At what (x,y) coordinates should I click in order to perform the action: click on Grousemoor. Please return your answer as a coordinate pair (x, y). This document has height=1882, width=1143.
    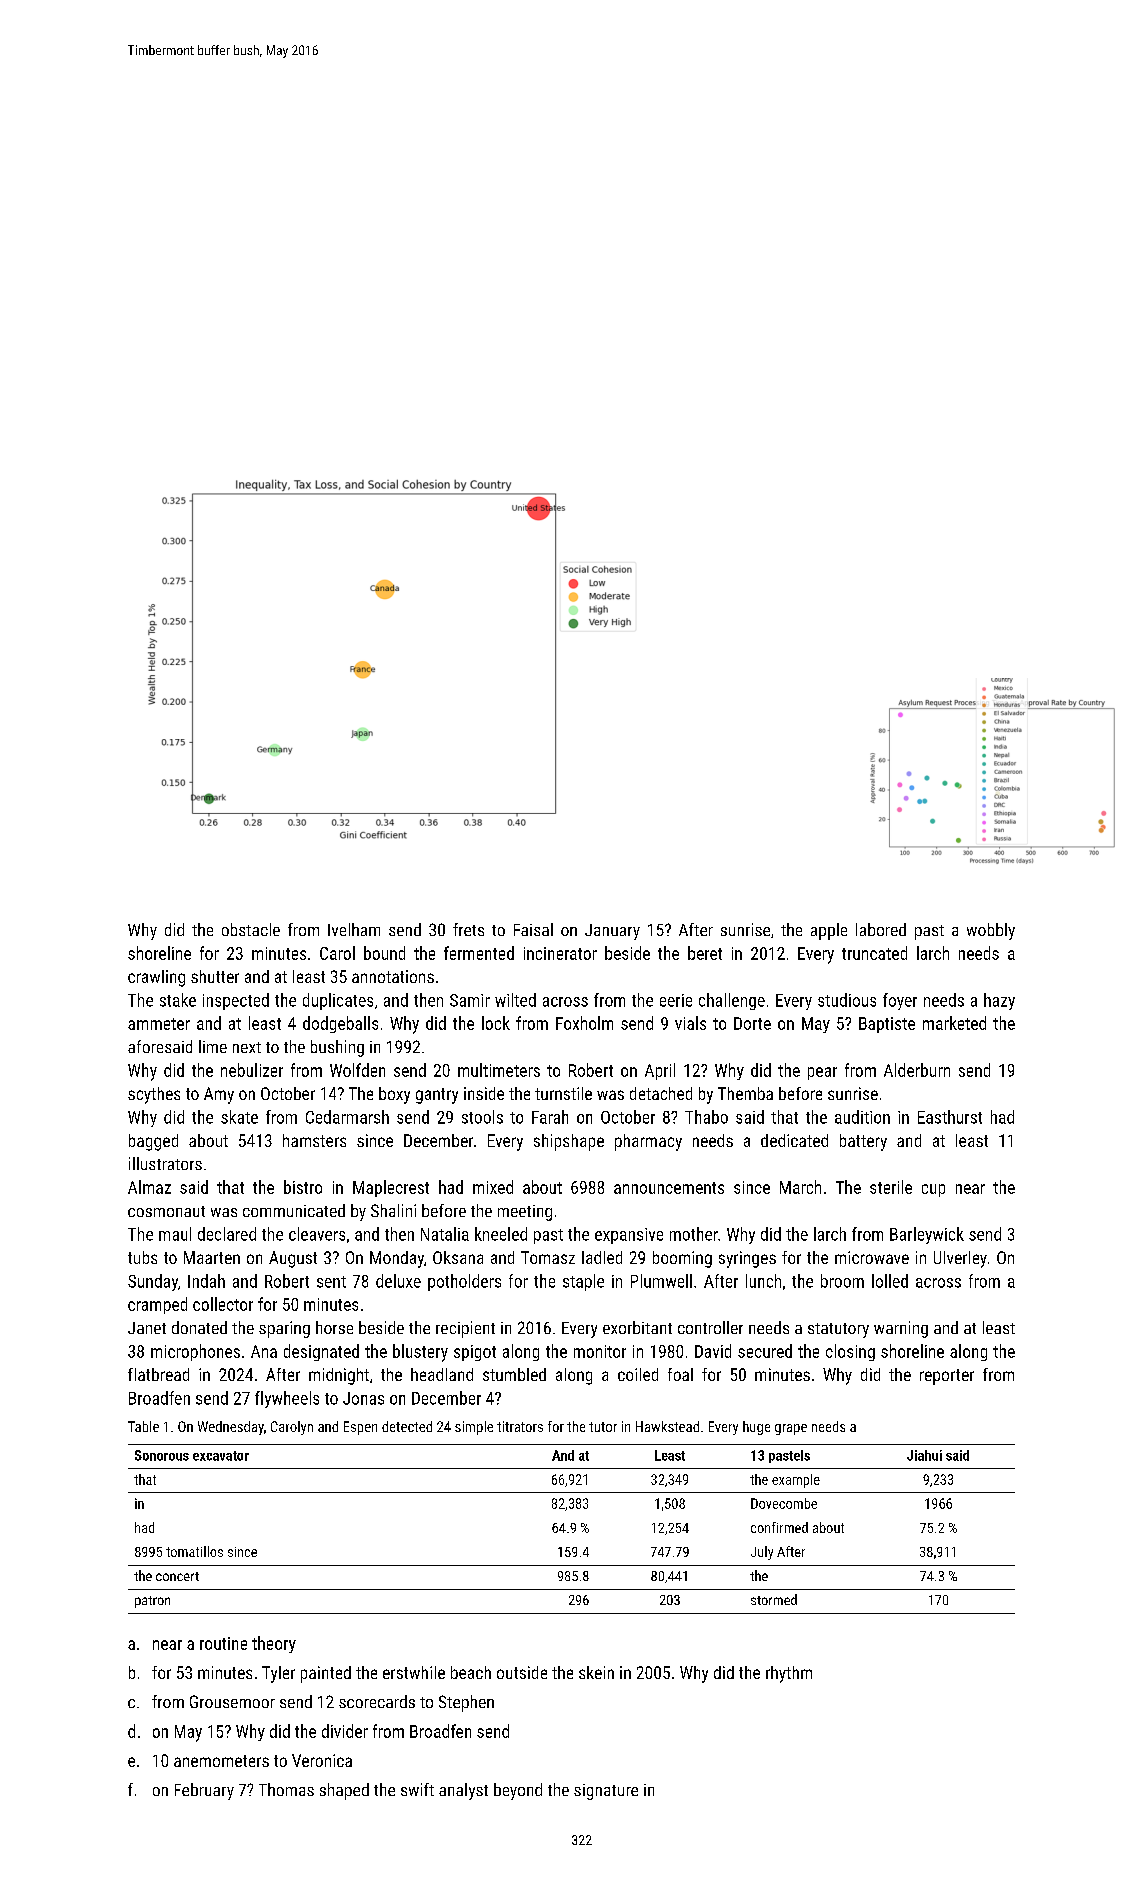
    Looking at the image, I should click on (232, 1701).
